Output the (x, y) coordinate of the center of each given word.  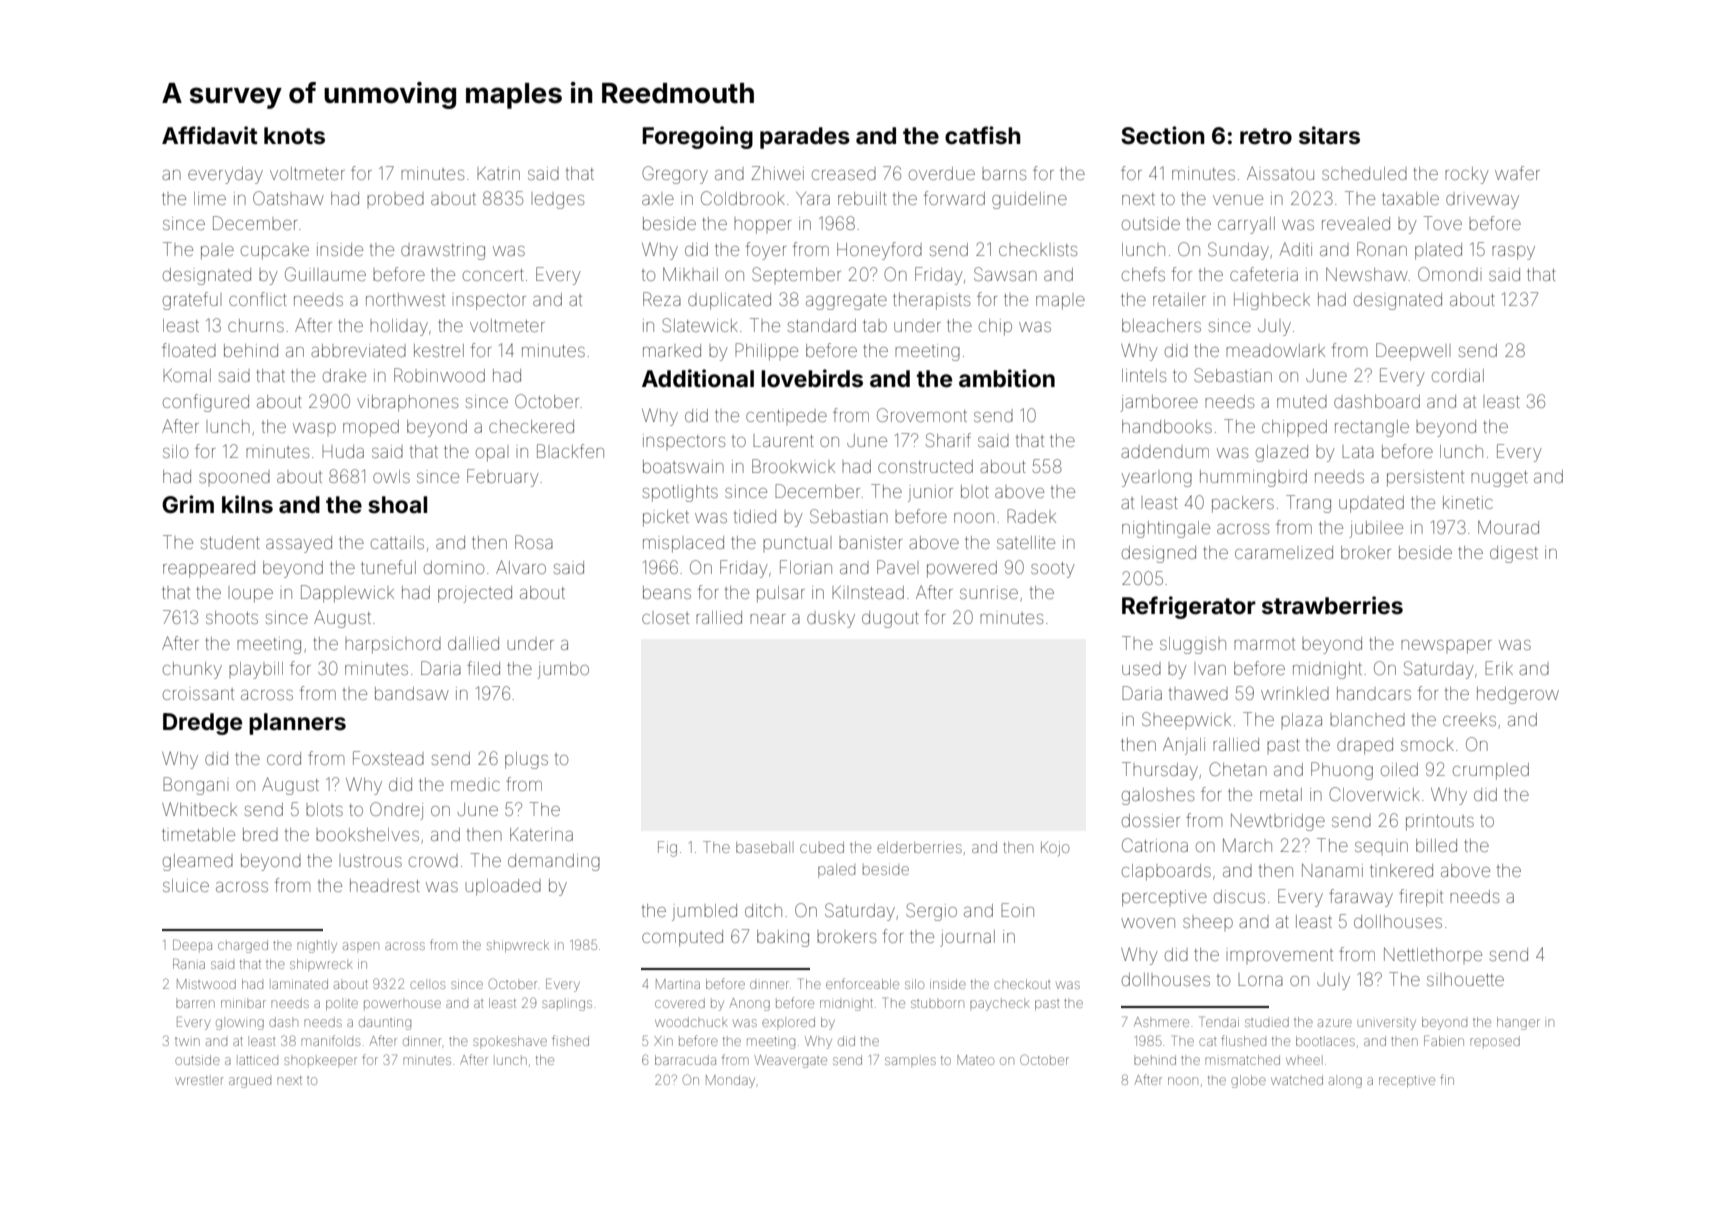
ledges (559, 200)
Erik (1499, 668)
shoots (232, 617)
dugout (890, 619)
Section (1163, 135)
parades (805, 138)
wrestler (199, 1080)
